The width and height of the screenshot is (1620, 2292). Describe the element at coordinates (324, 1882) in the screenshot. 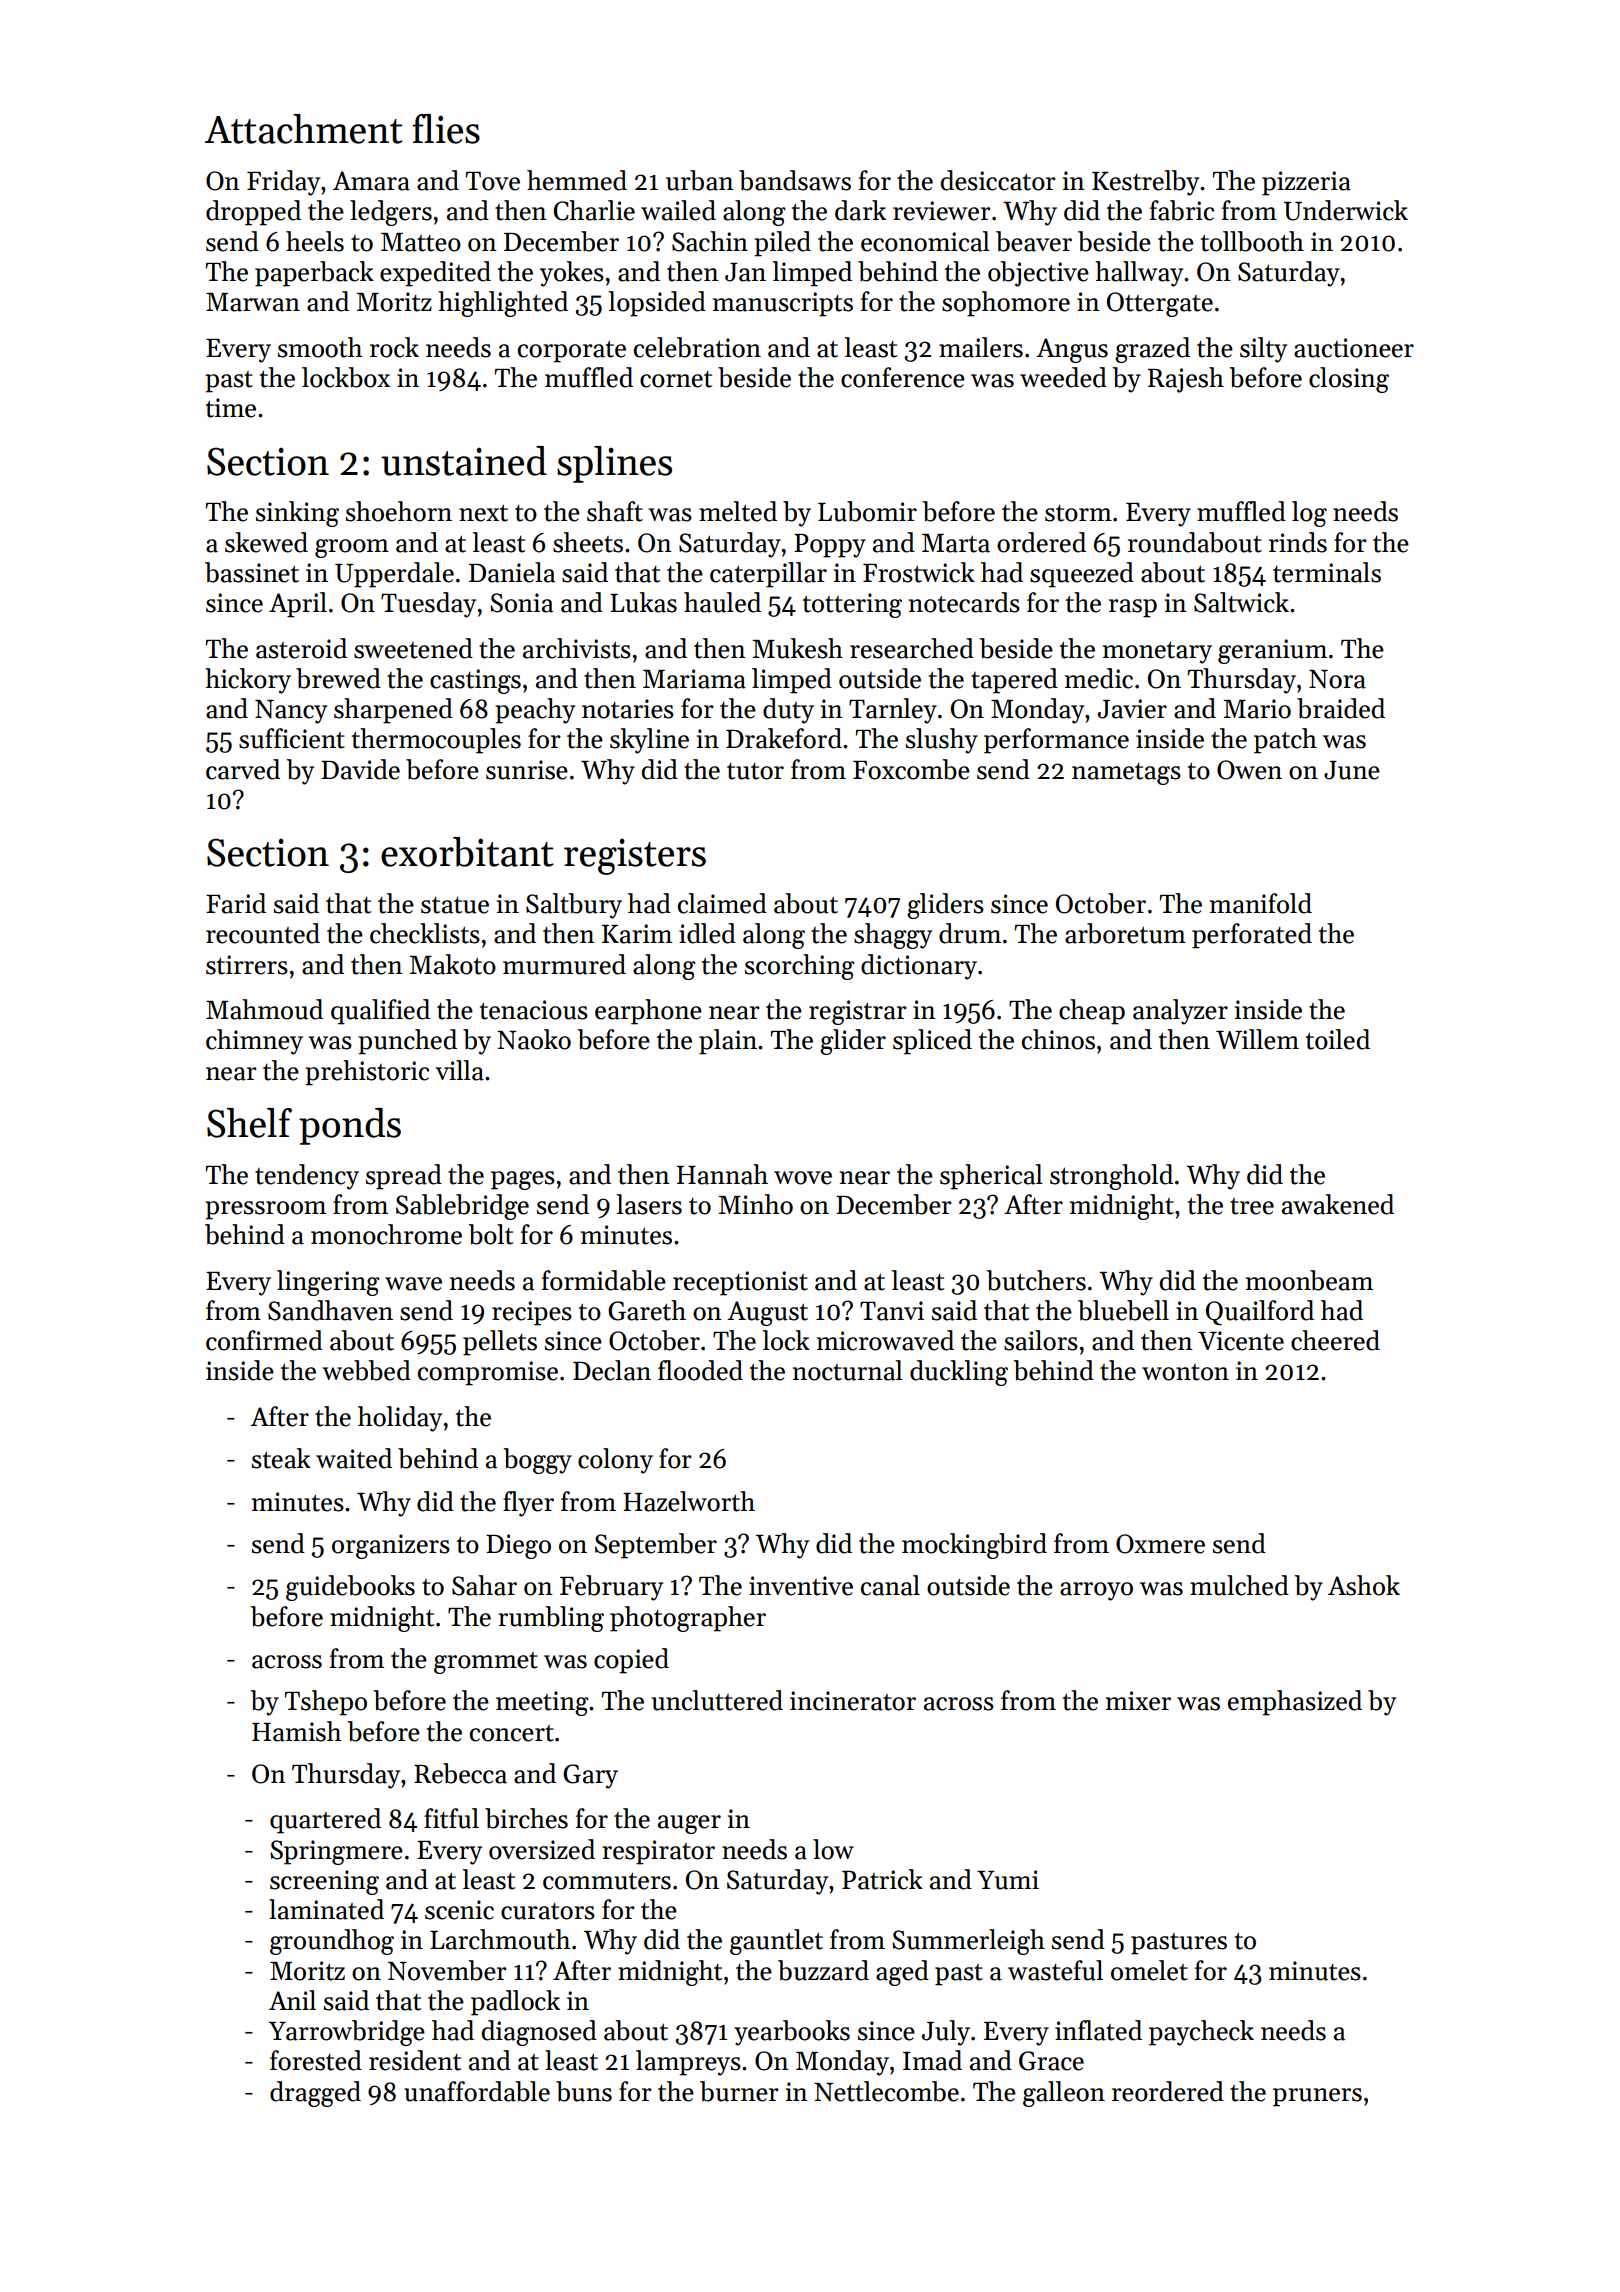

I see `screening` at that location.
